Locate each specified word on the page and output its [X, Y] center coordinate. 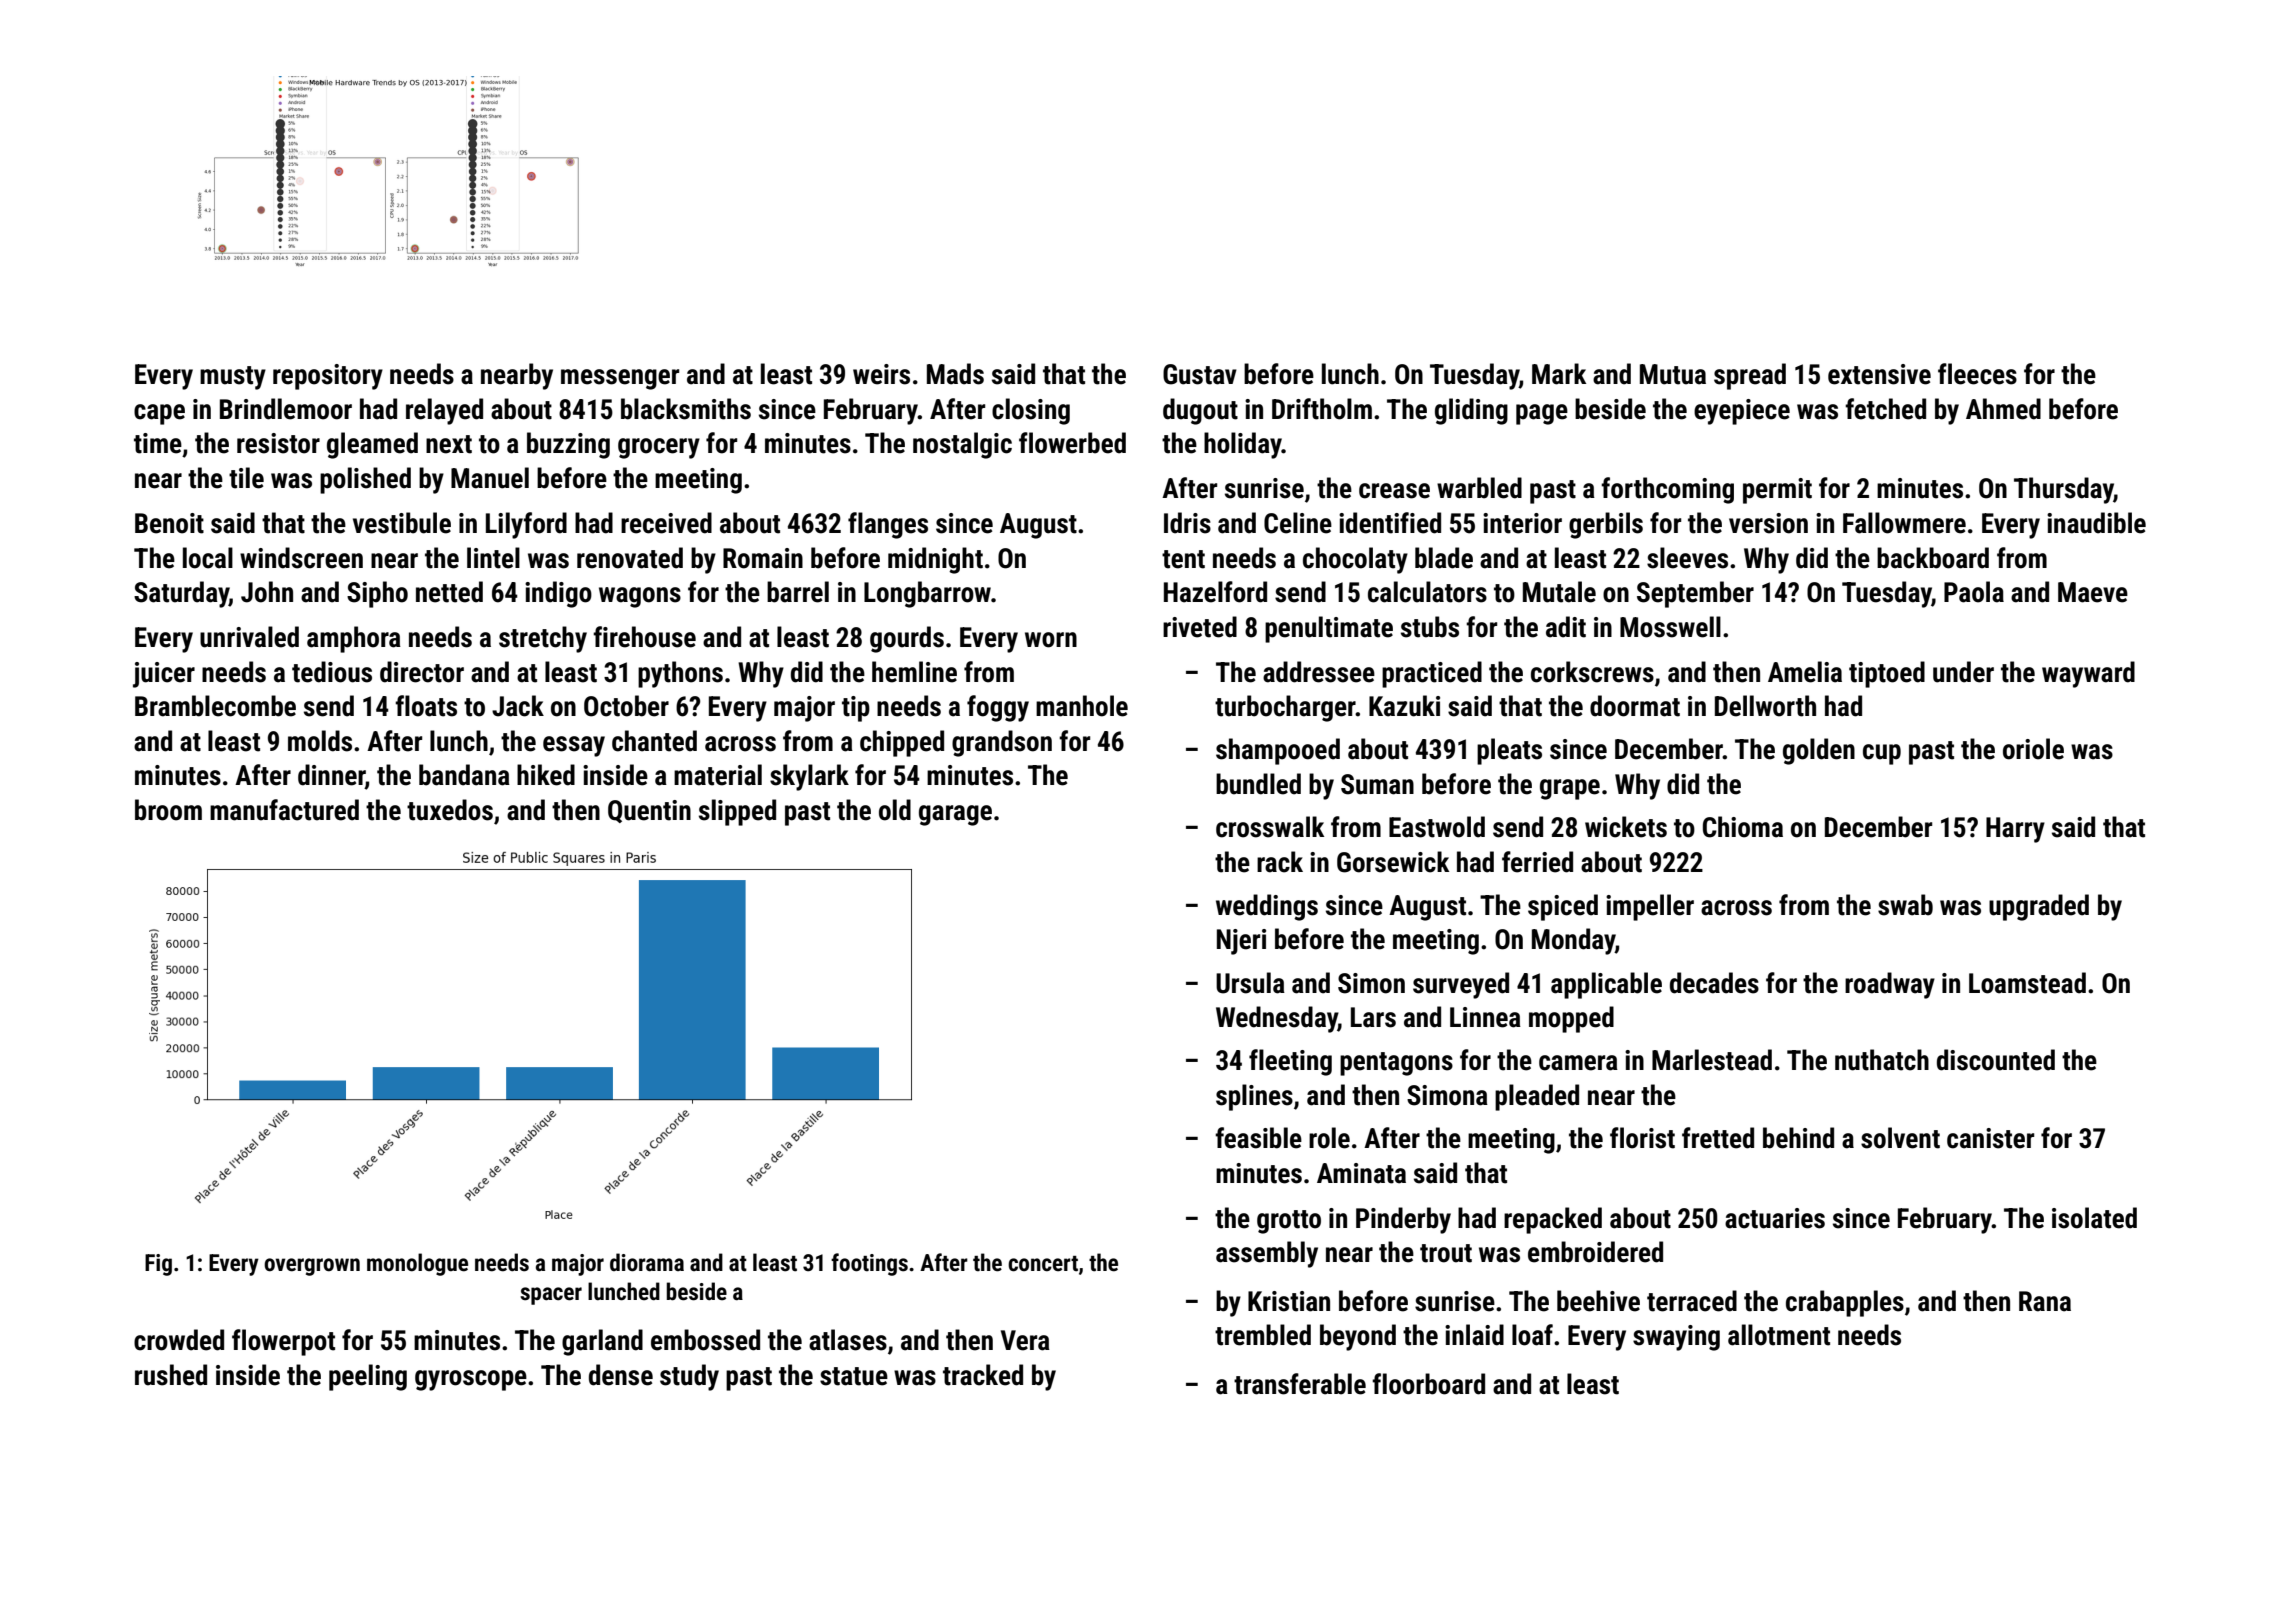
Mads [955, 374]
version [1768, 523]
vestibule [402, 523]
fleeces [1977, 374]
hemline [914, 672]
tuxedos [450, 810]
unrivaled [249, 637]
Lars [1373, 1017]
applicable [1606, 985]
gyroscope [471, 1380]
